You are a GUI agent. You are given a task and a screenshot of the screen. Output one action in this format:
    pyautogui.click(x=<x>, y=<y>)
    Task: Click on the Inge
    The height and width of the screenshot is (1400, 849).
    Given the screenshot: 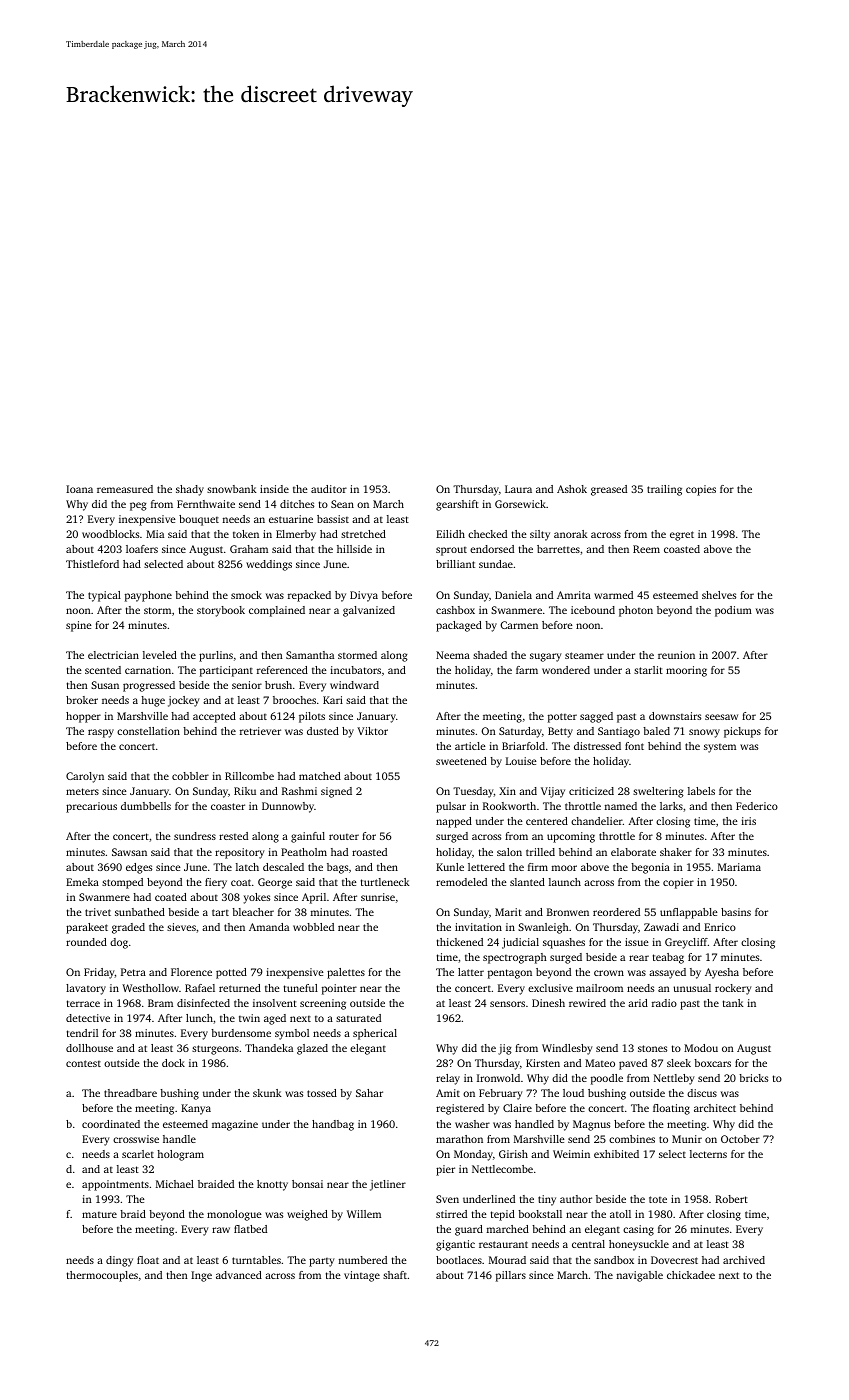 What is the action you would take?
    pyautogui.click(x=201, y=1276)
